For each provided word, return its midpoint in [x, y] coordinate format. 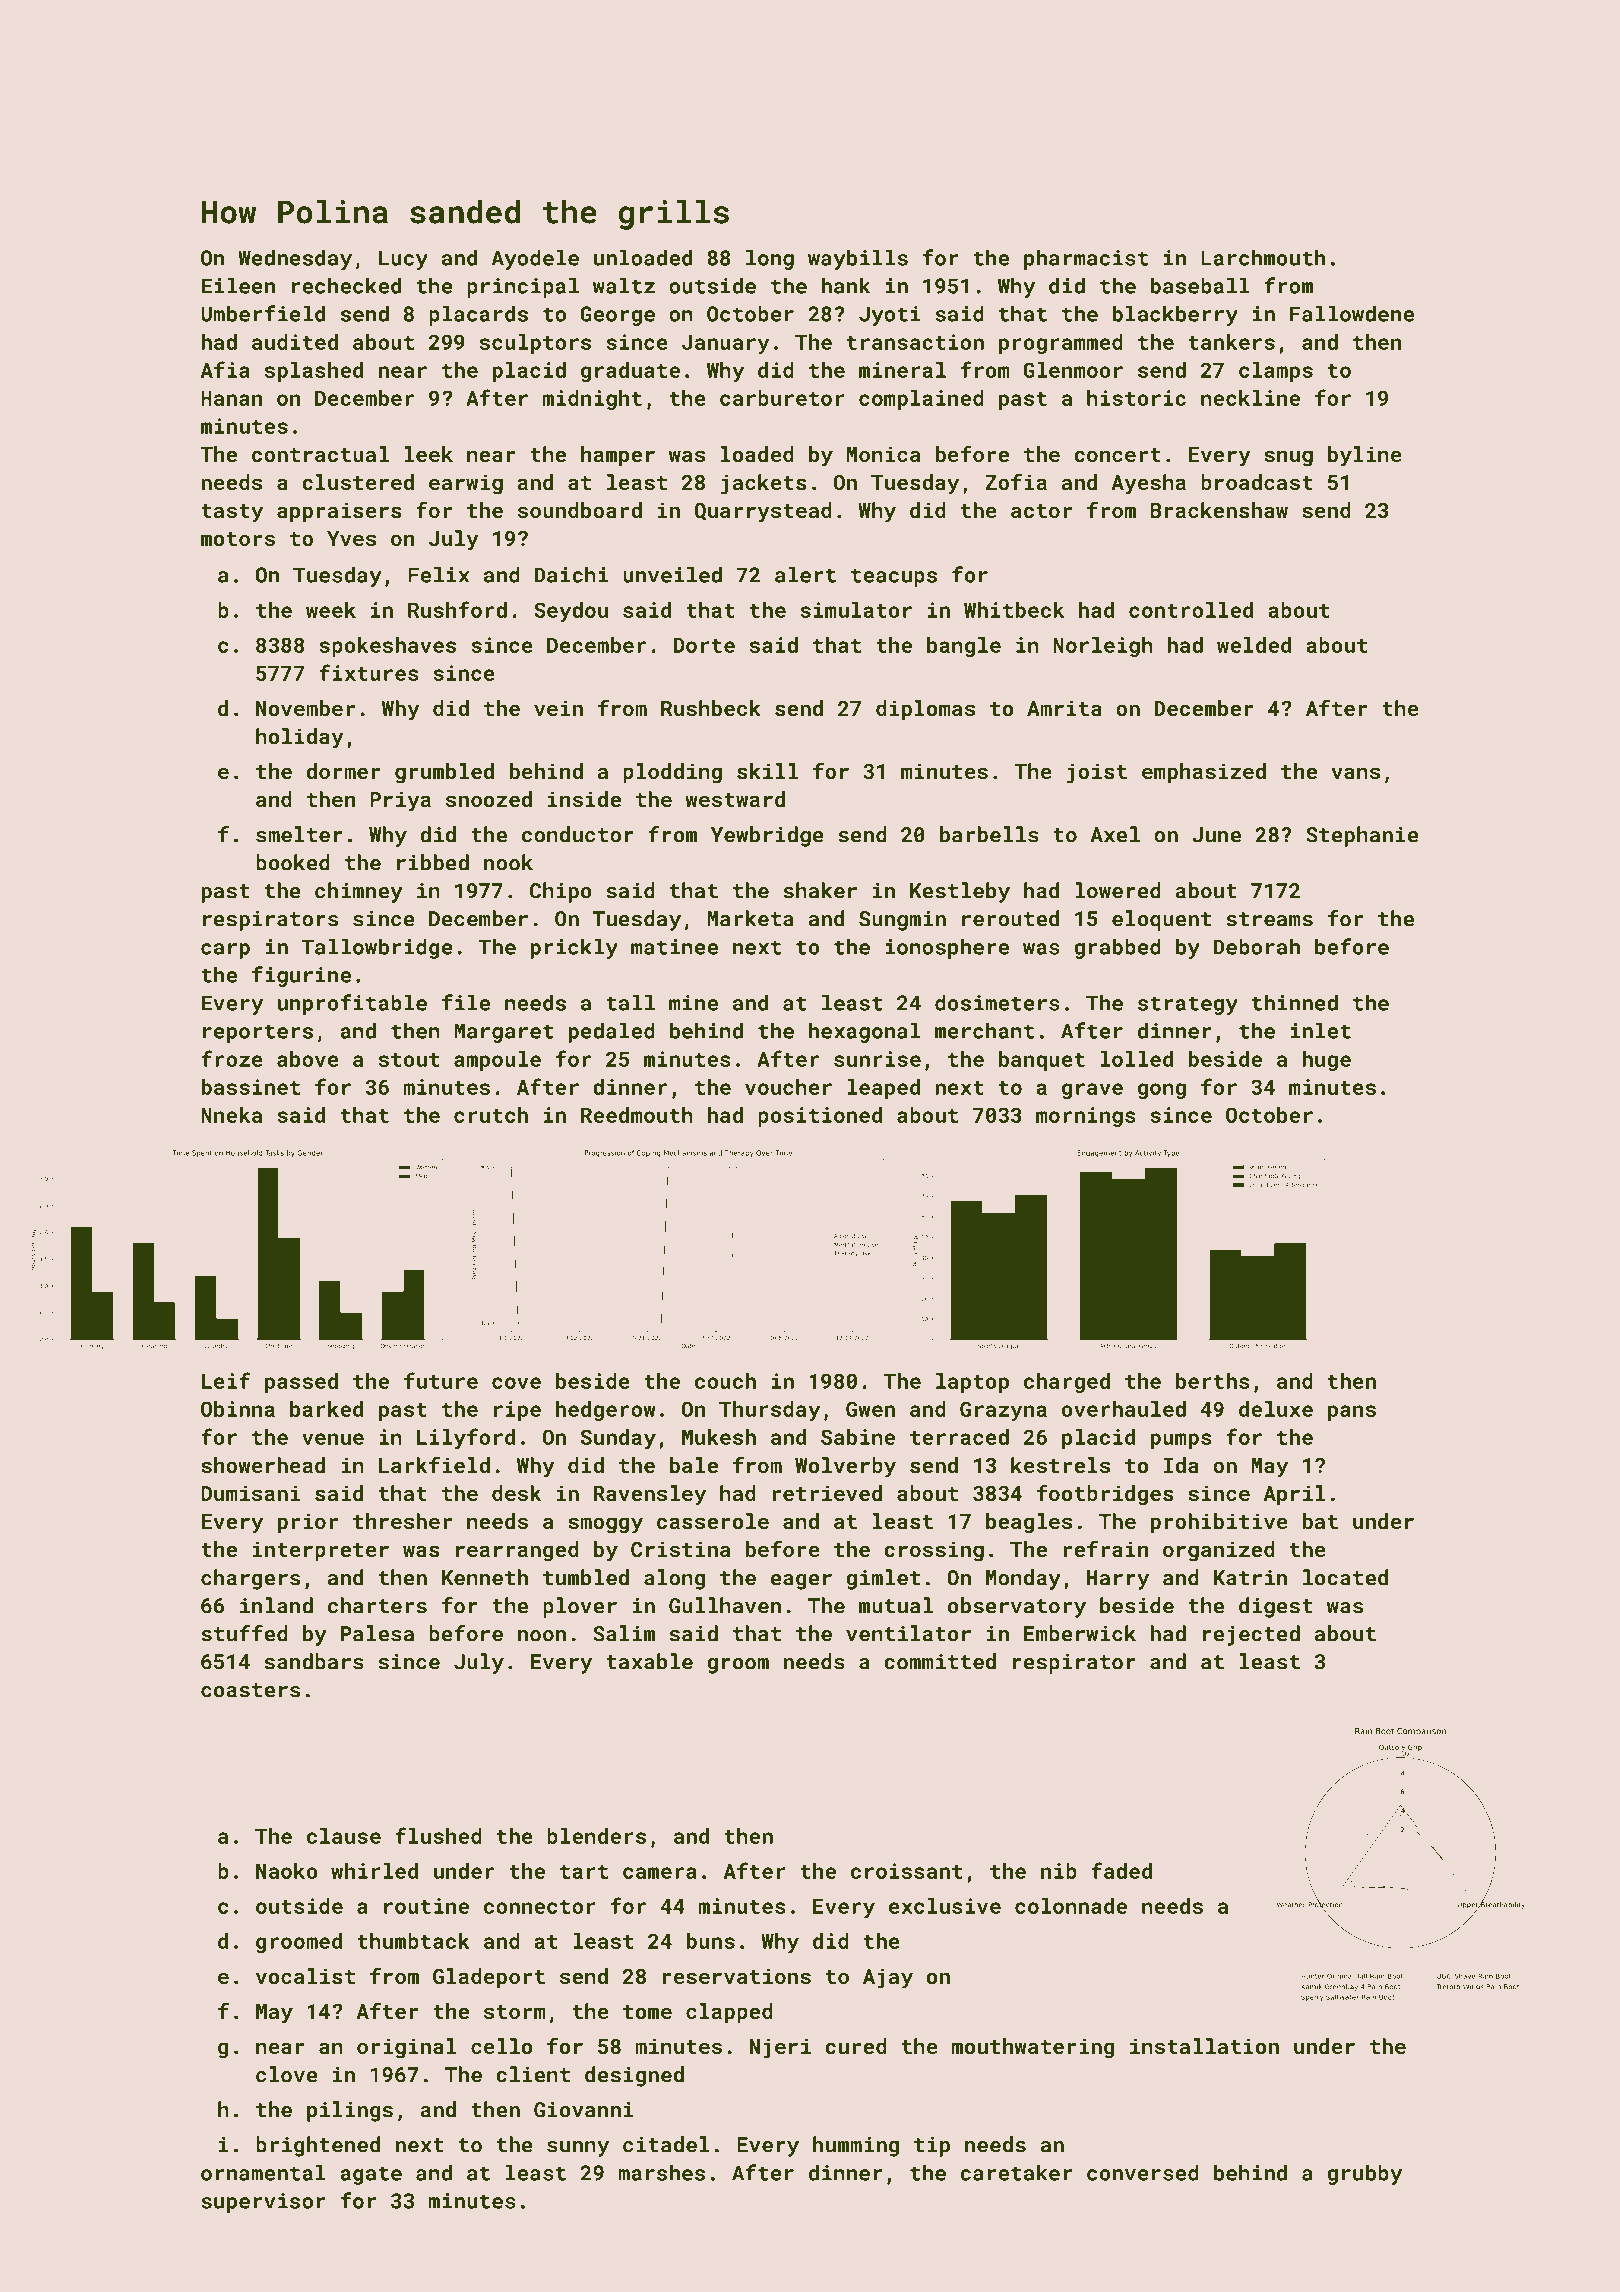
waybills [858, 259]
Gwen [870, 1409]
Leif [226, 1380]
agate [371, 2175]
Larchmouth [1263, 257]
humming [856, 2146]
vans [1355, 773]
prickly [574, 948]
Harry [1118, 1580]
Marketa [751, 918]
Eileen [238, 285]
